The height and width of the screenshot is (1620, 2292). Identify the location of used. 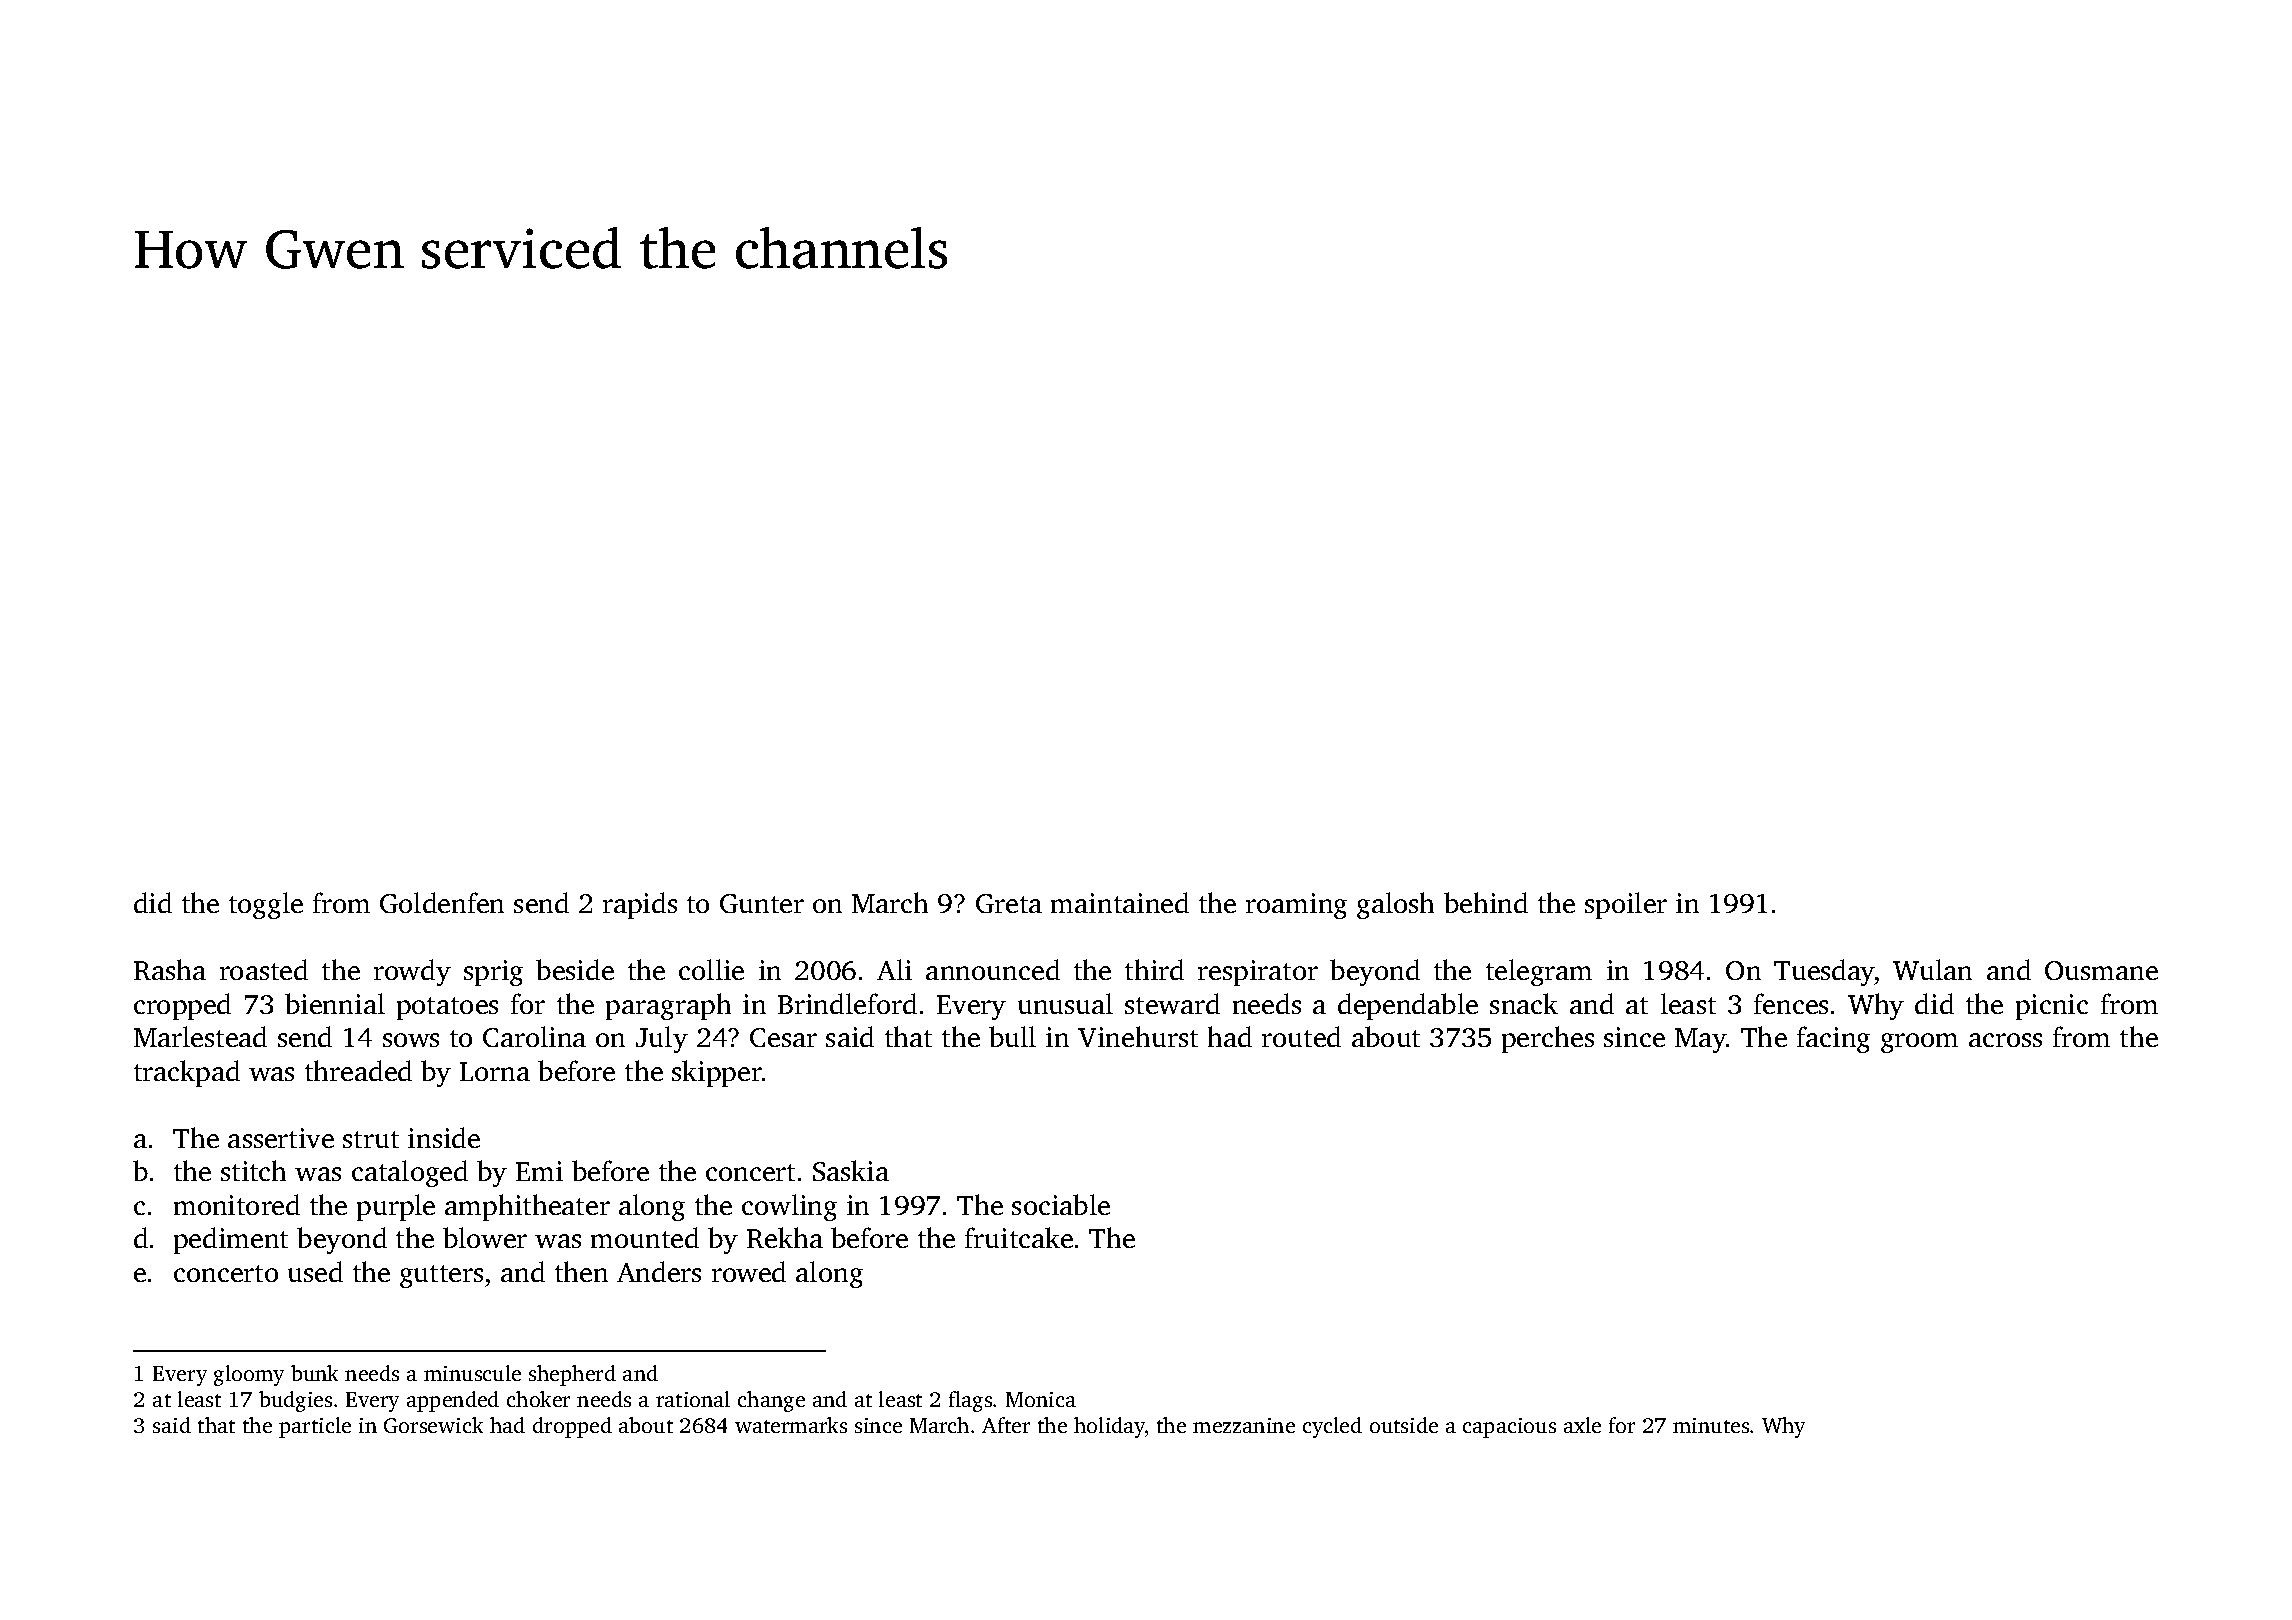
(315, 1271).
